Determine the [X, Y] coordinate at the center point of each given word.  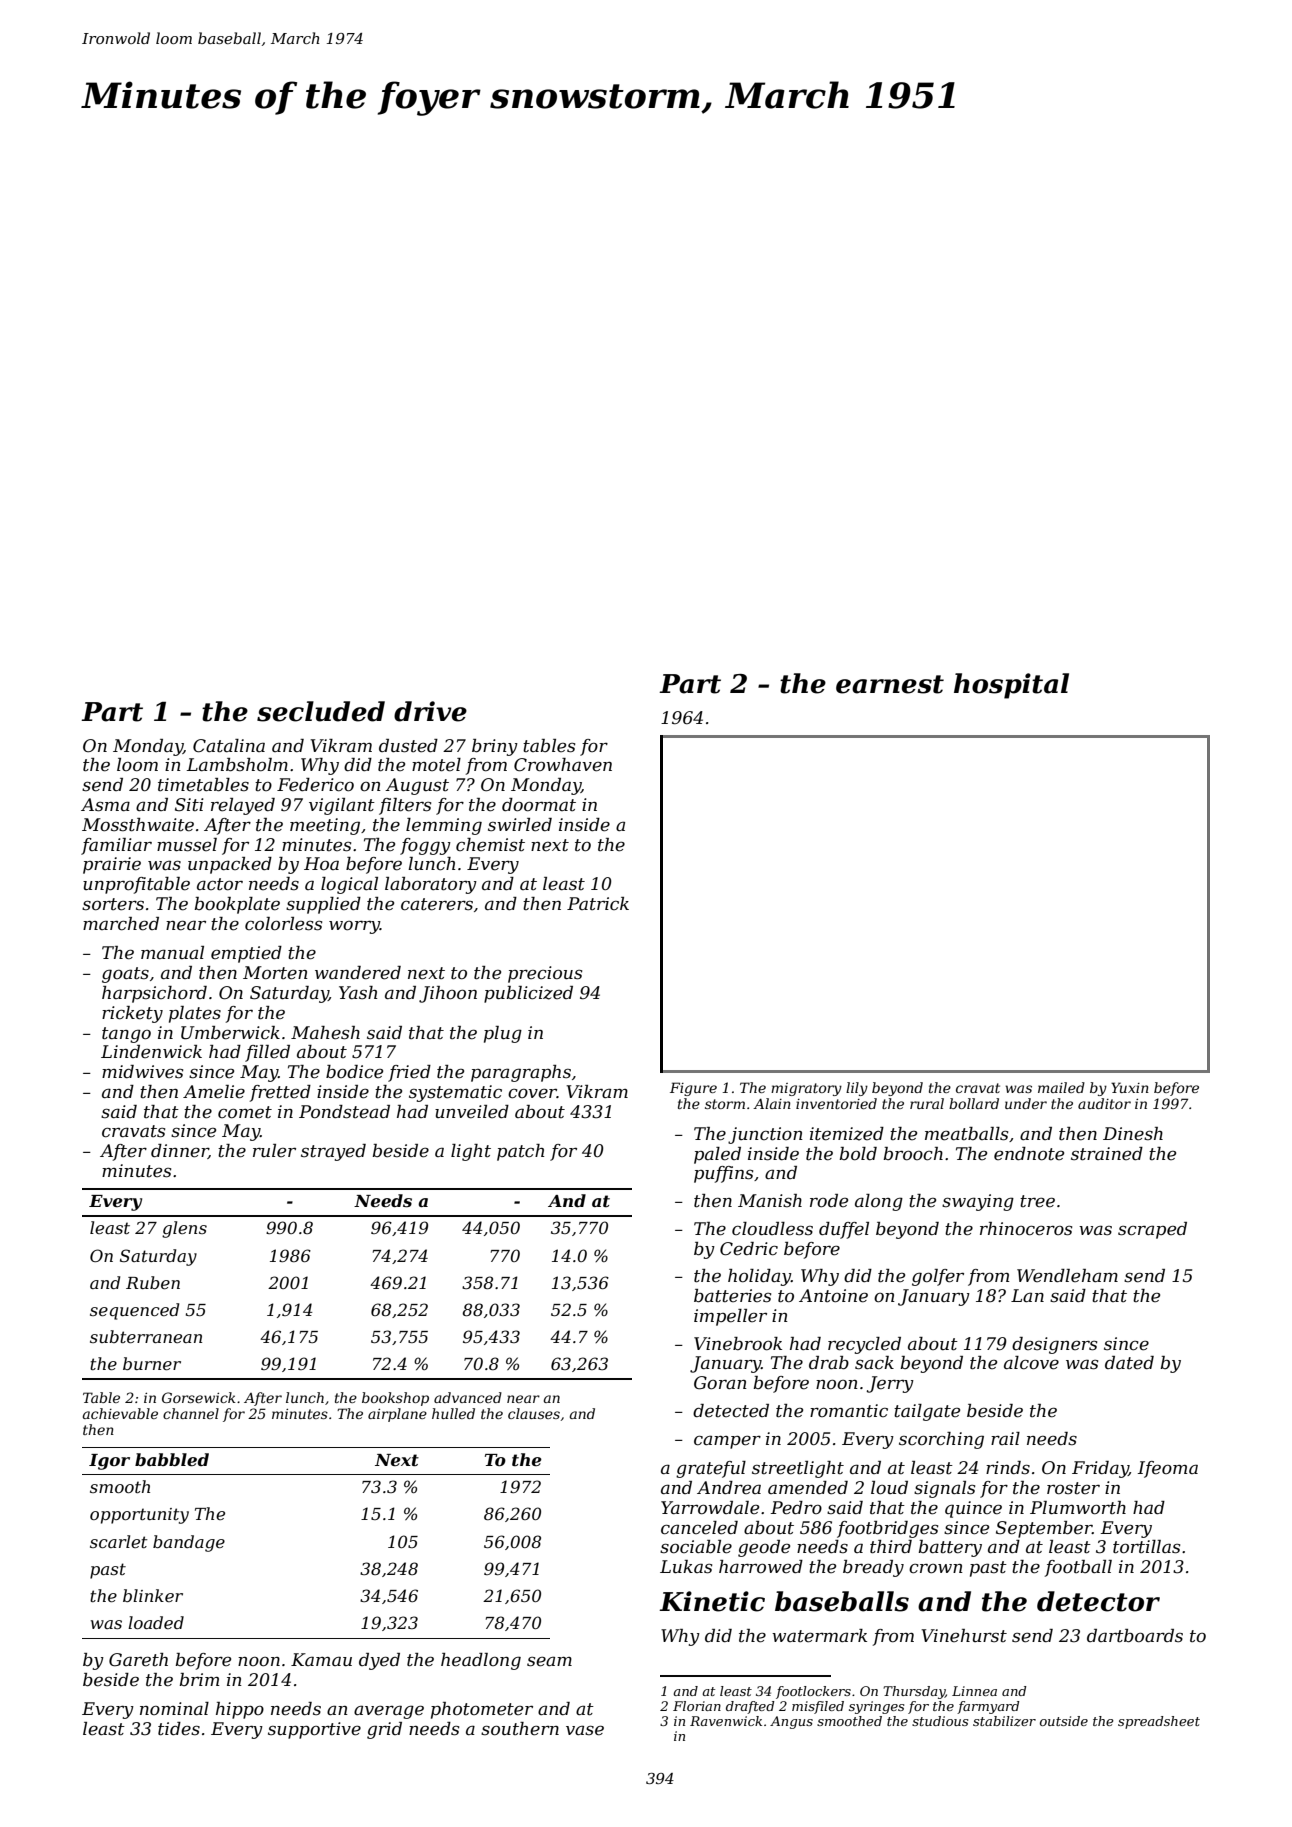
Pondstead [344, 1112]
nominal [174, 1708]
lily [857, 1089]
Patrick [598, 903]
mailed [1061, 1087]
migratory [806, 1089]
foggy [425, 846]
